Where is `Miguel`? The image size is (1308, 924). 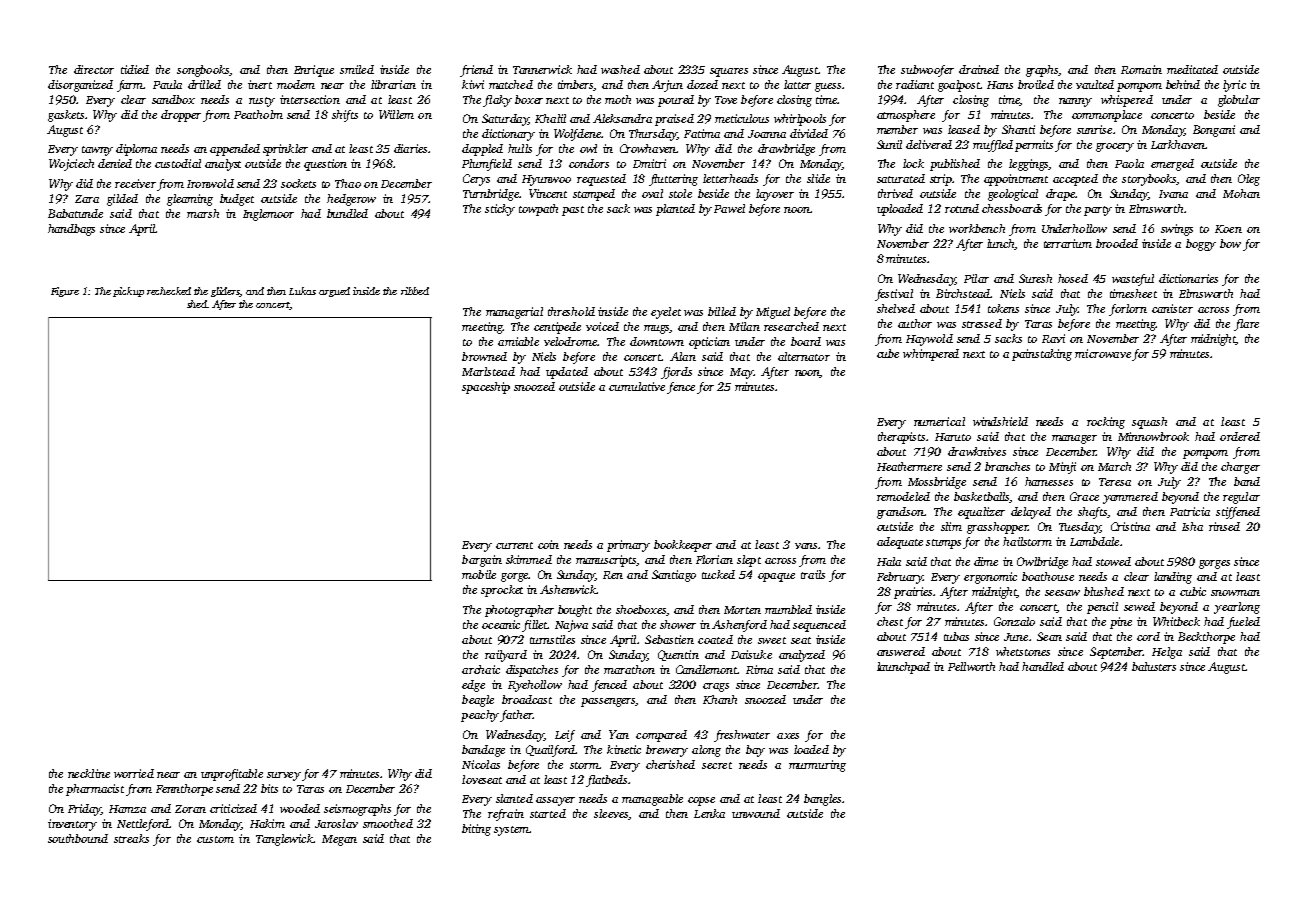
Miguel is located at coordinates (773, 313).
